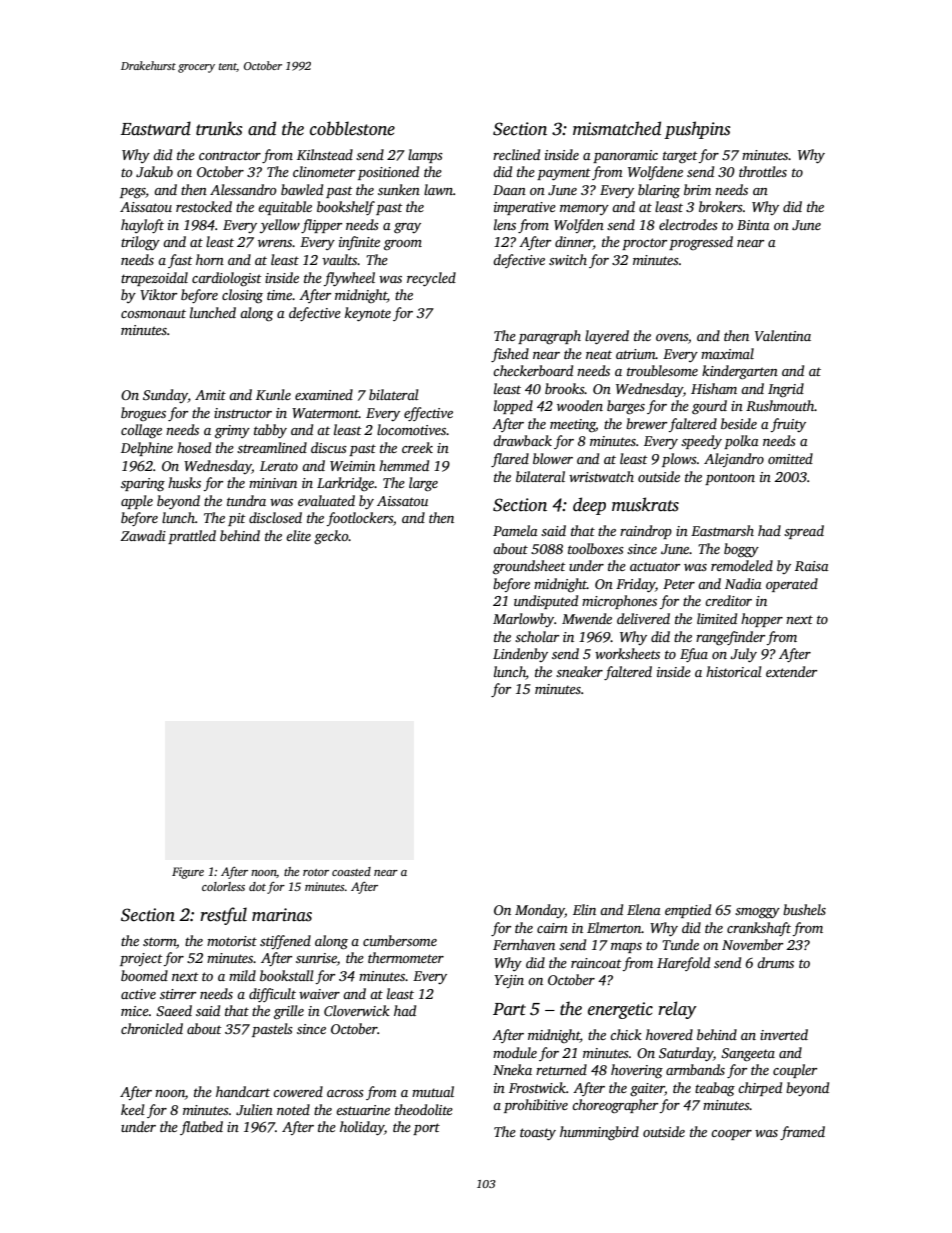 Image resolution: width=952 pixels, height=1233 pixels. What do you see at coordinates (324, 394) in the image?
I see `examined` at bounding box center [324, 394].
